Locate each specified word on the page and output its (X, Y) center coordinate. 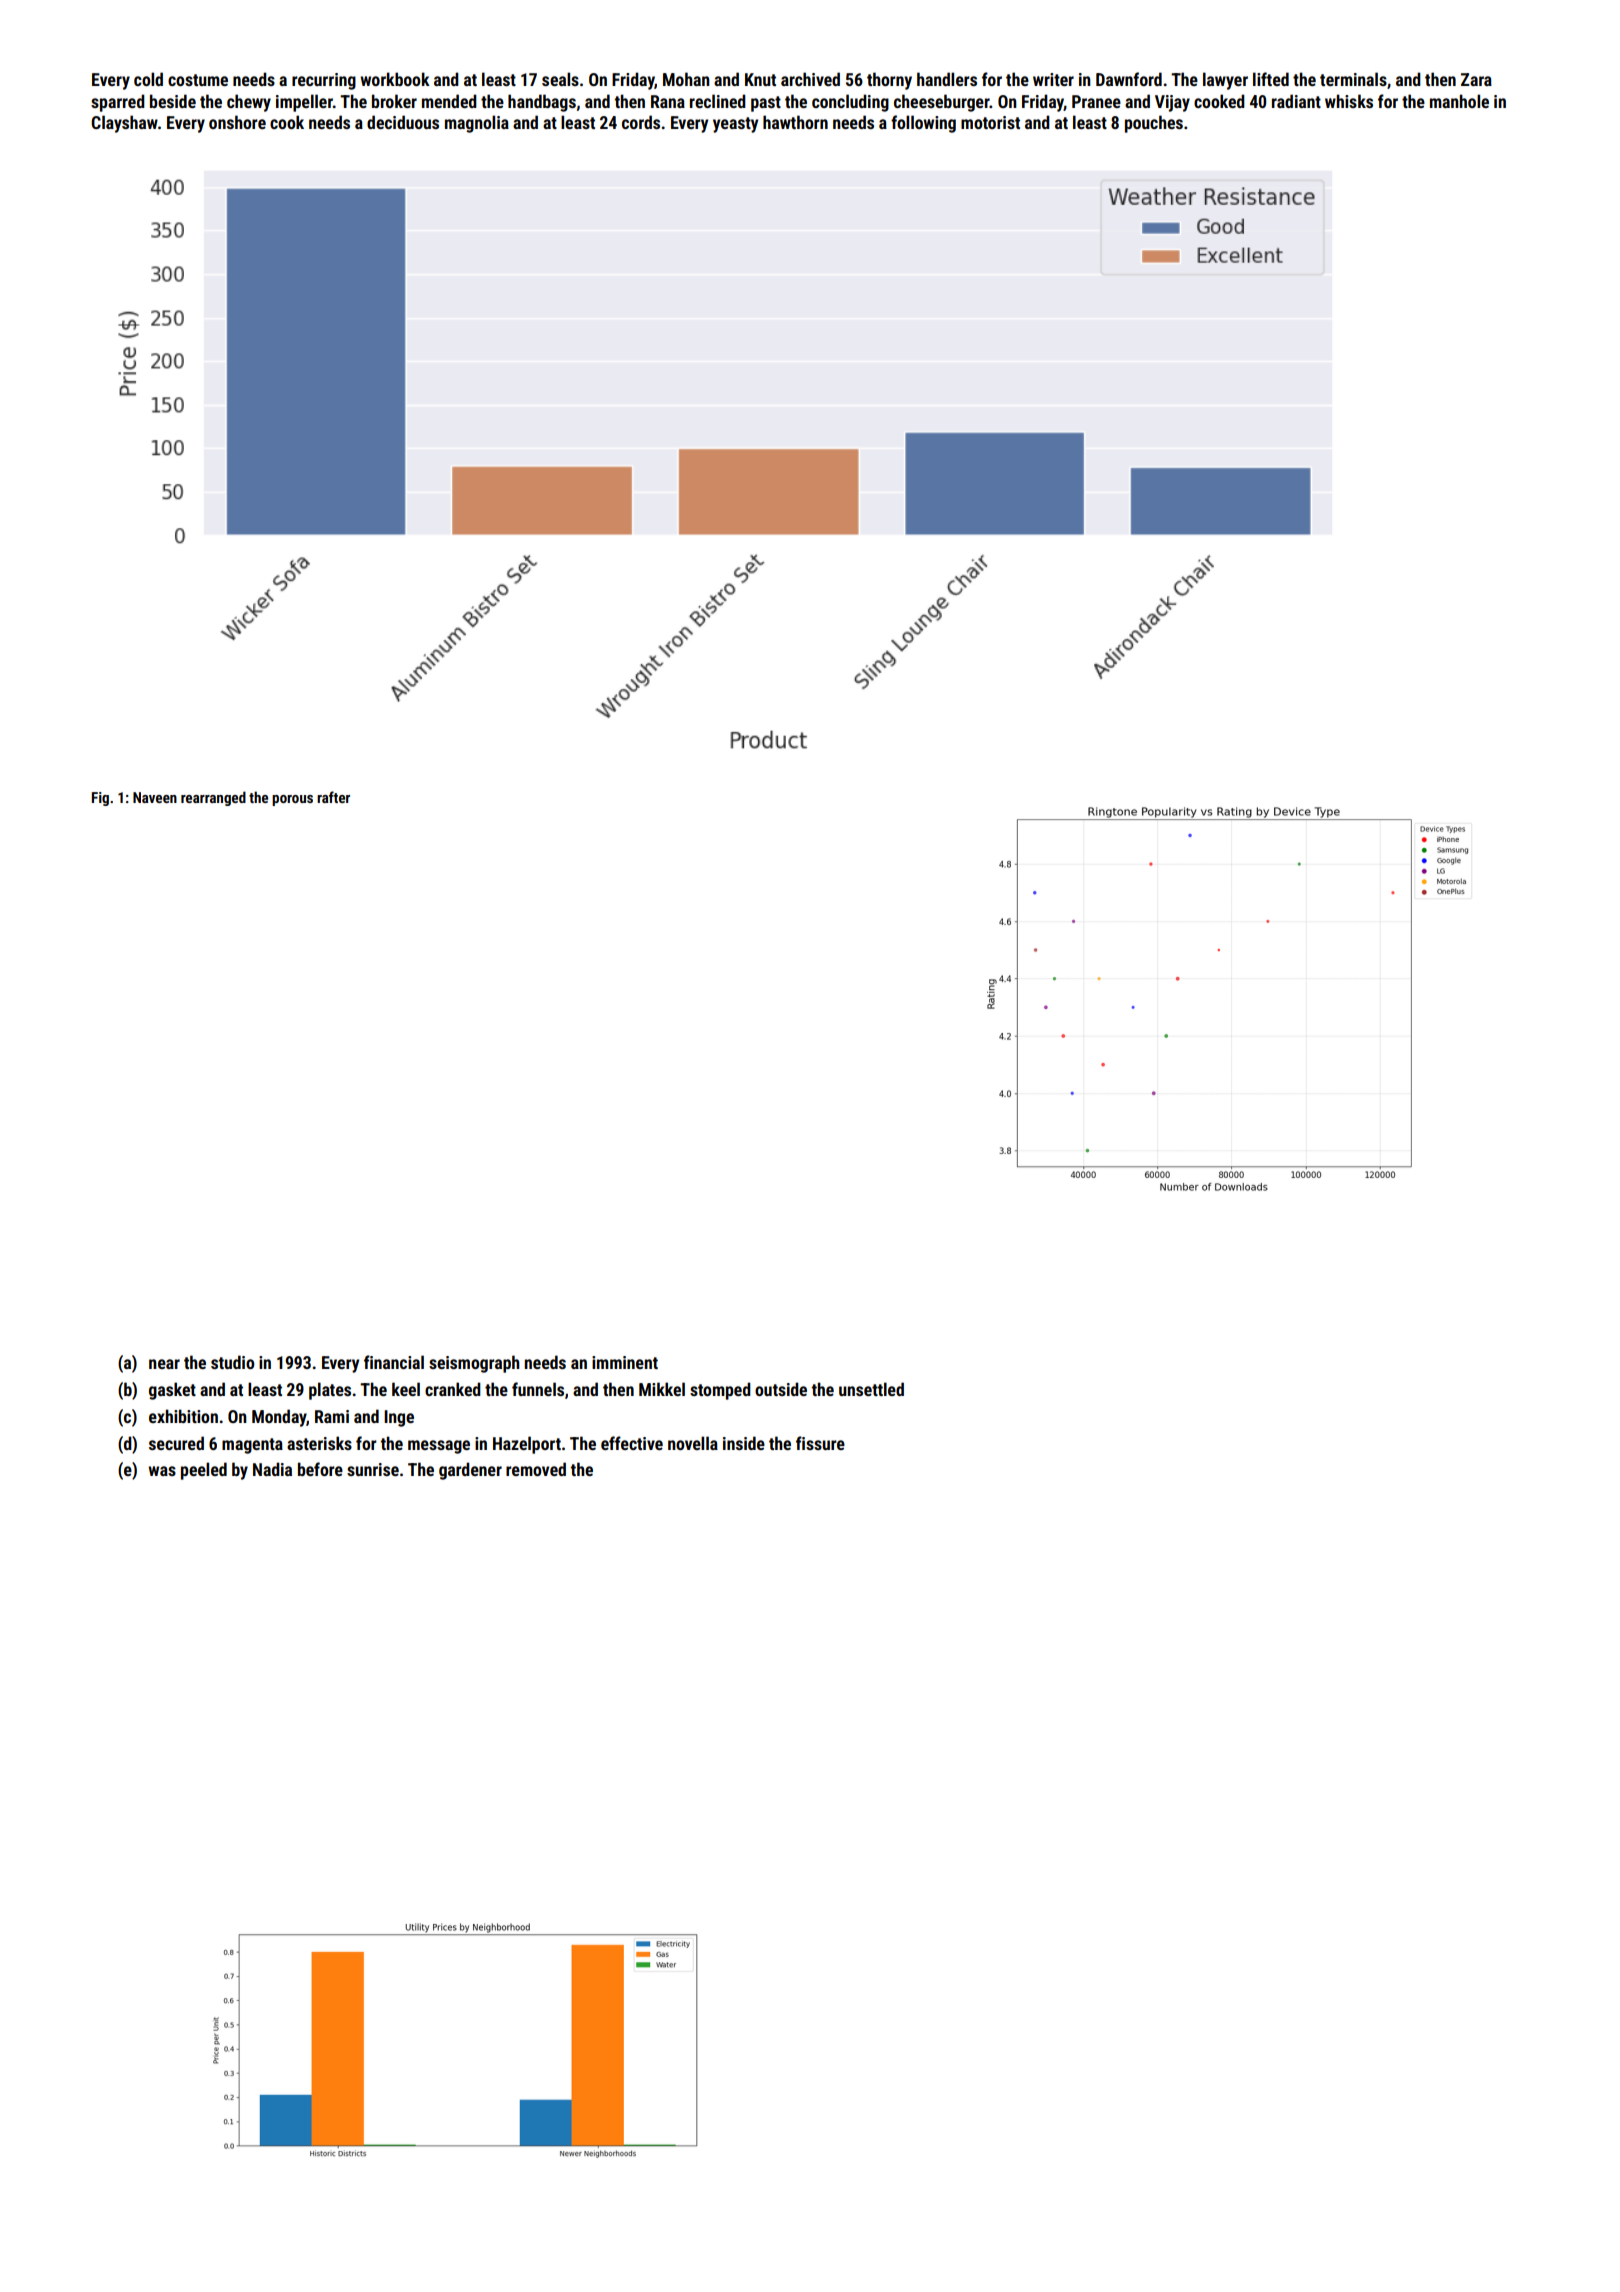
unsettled (871, 1389)
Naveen (155, 797)
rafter (333, 797)
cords (641, 122)
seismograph (474, 1364)
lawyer (1225, 81)
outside (781, 1389)
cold (148, 79)
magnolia (477, 124)
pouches (1154, 124)
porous (292, 800)
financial (394, 1362)
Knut (760, 79)
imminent (625, 1362)
